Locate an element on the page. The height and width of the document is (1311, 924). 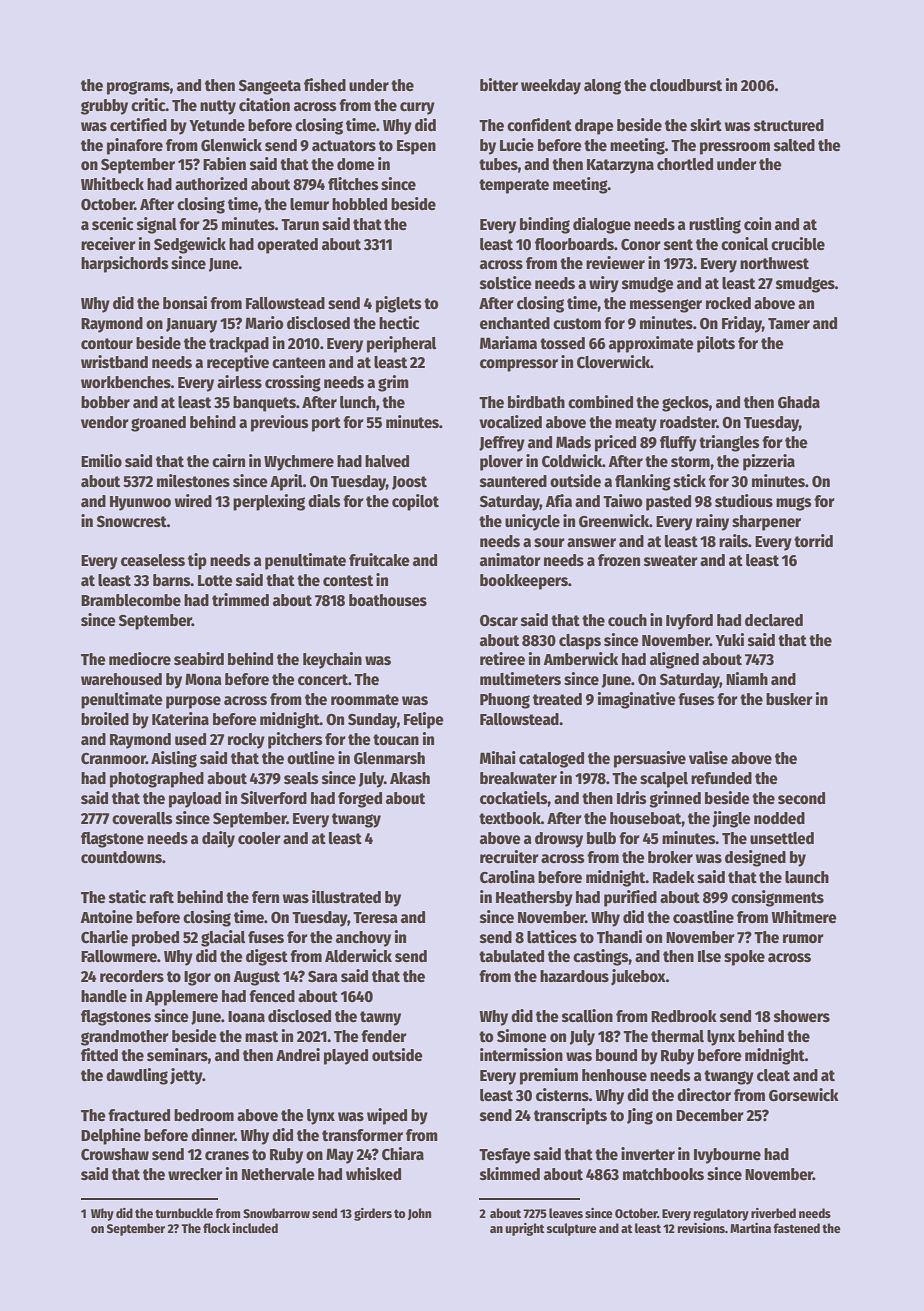
lemur is located at coordinates (309, 204).
